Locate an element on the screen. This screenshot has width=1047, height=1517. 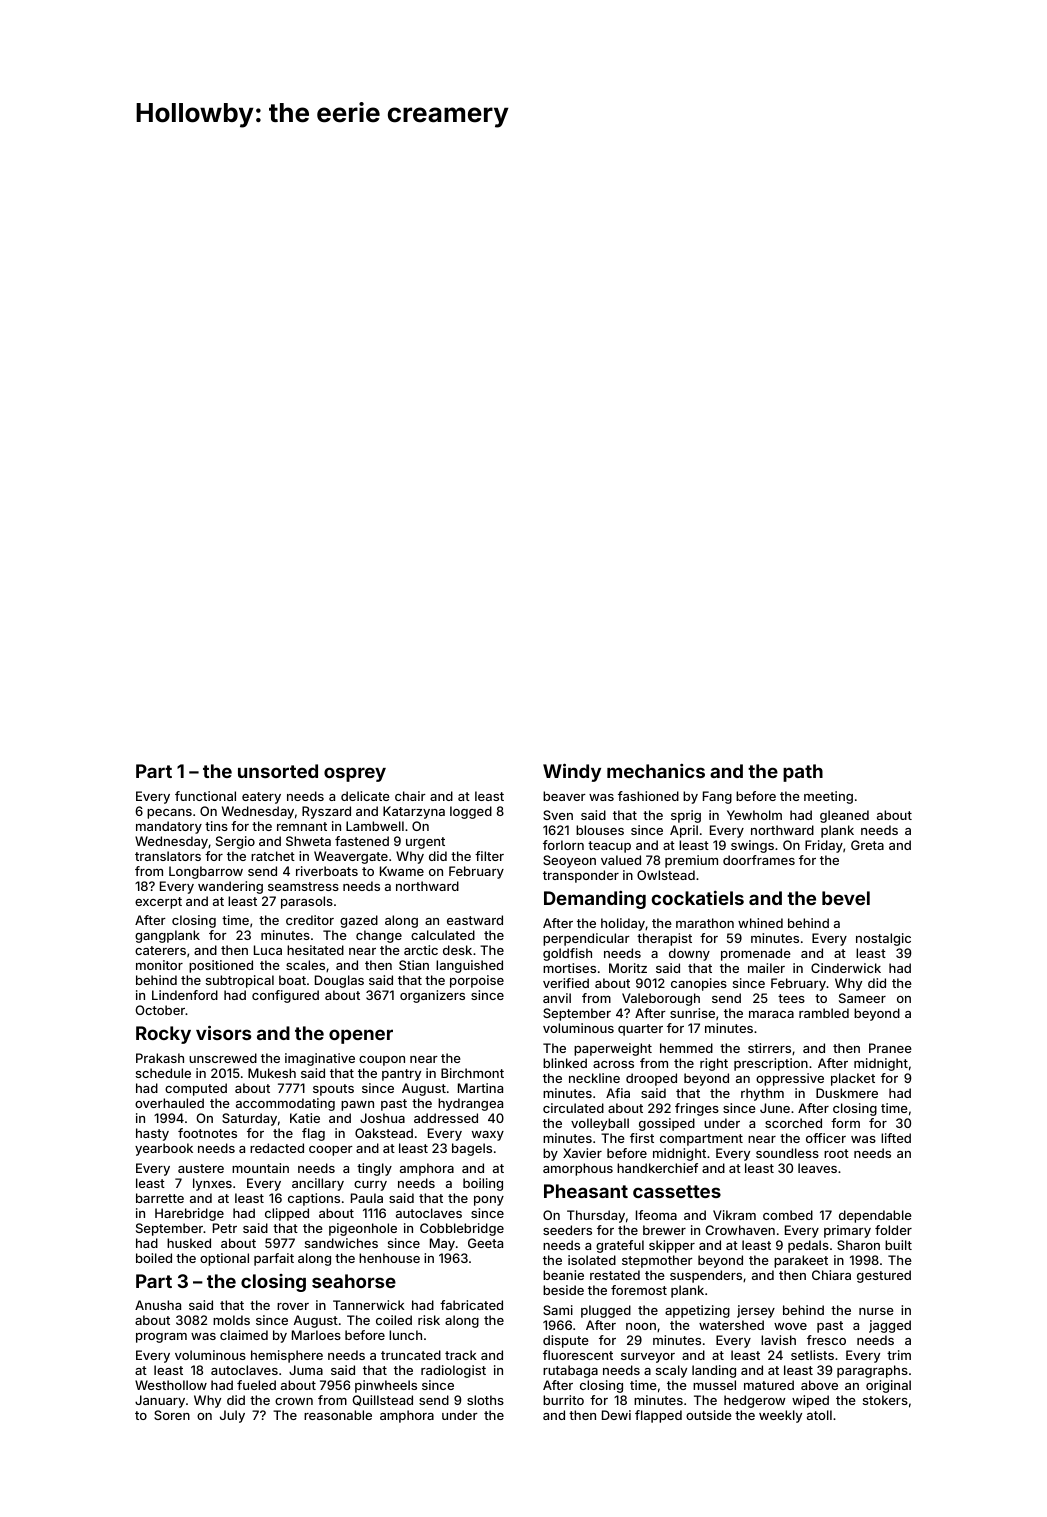
husked is located at coordinates (189, 1243).
